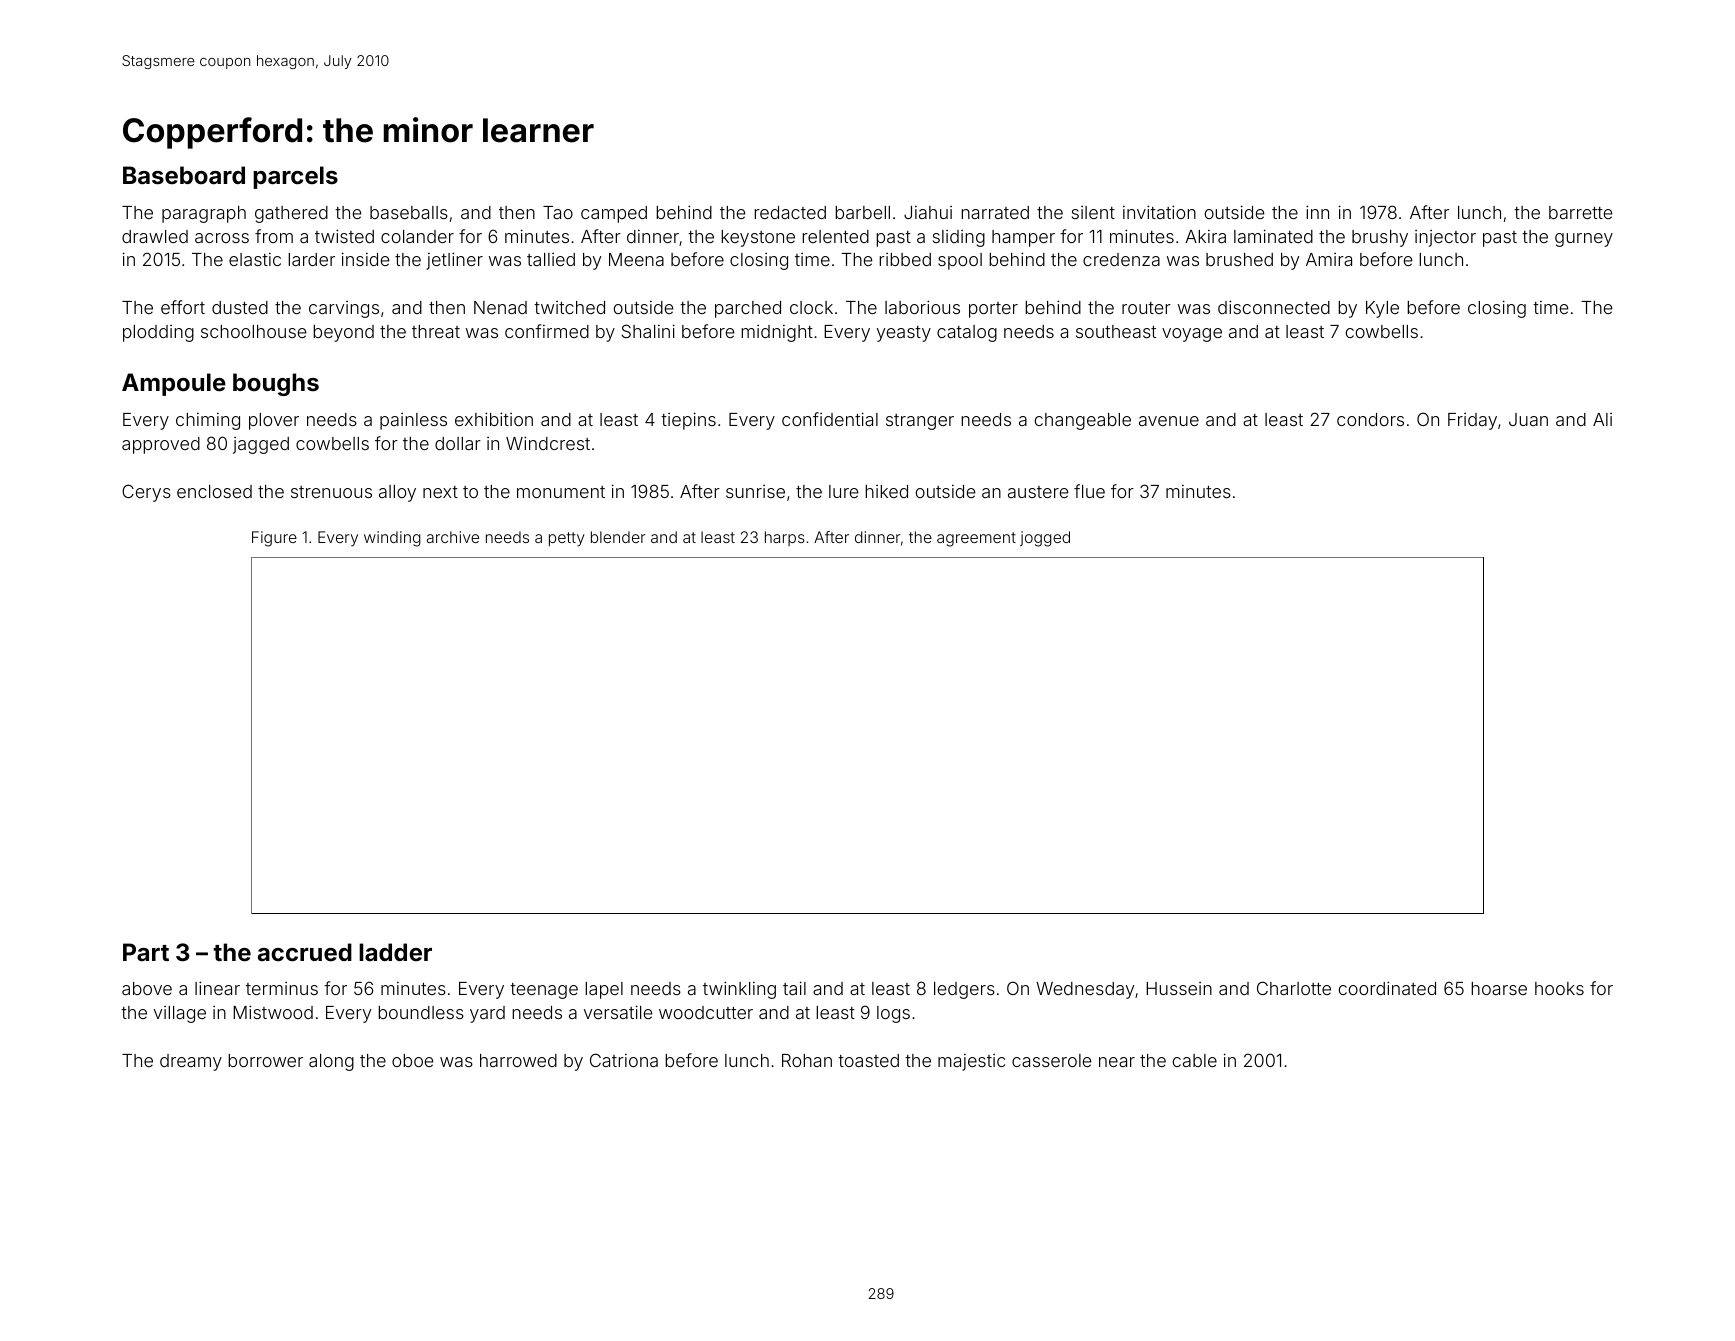 Image resolution: width=1735 pixels, height=1341 pixels. What do you see at coordinates (976, 539) in the document?
I see `agreement` at bounding box center [976, 539].
